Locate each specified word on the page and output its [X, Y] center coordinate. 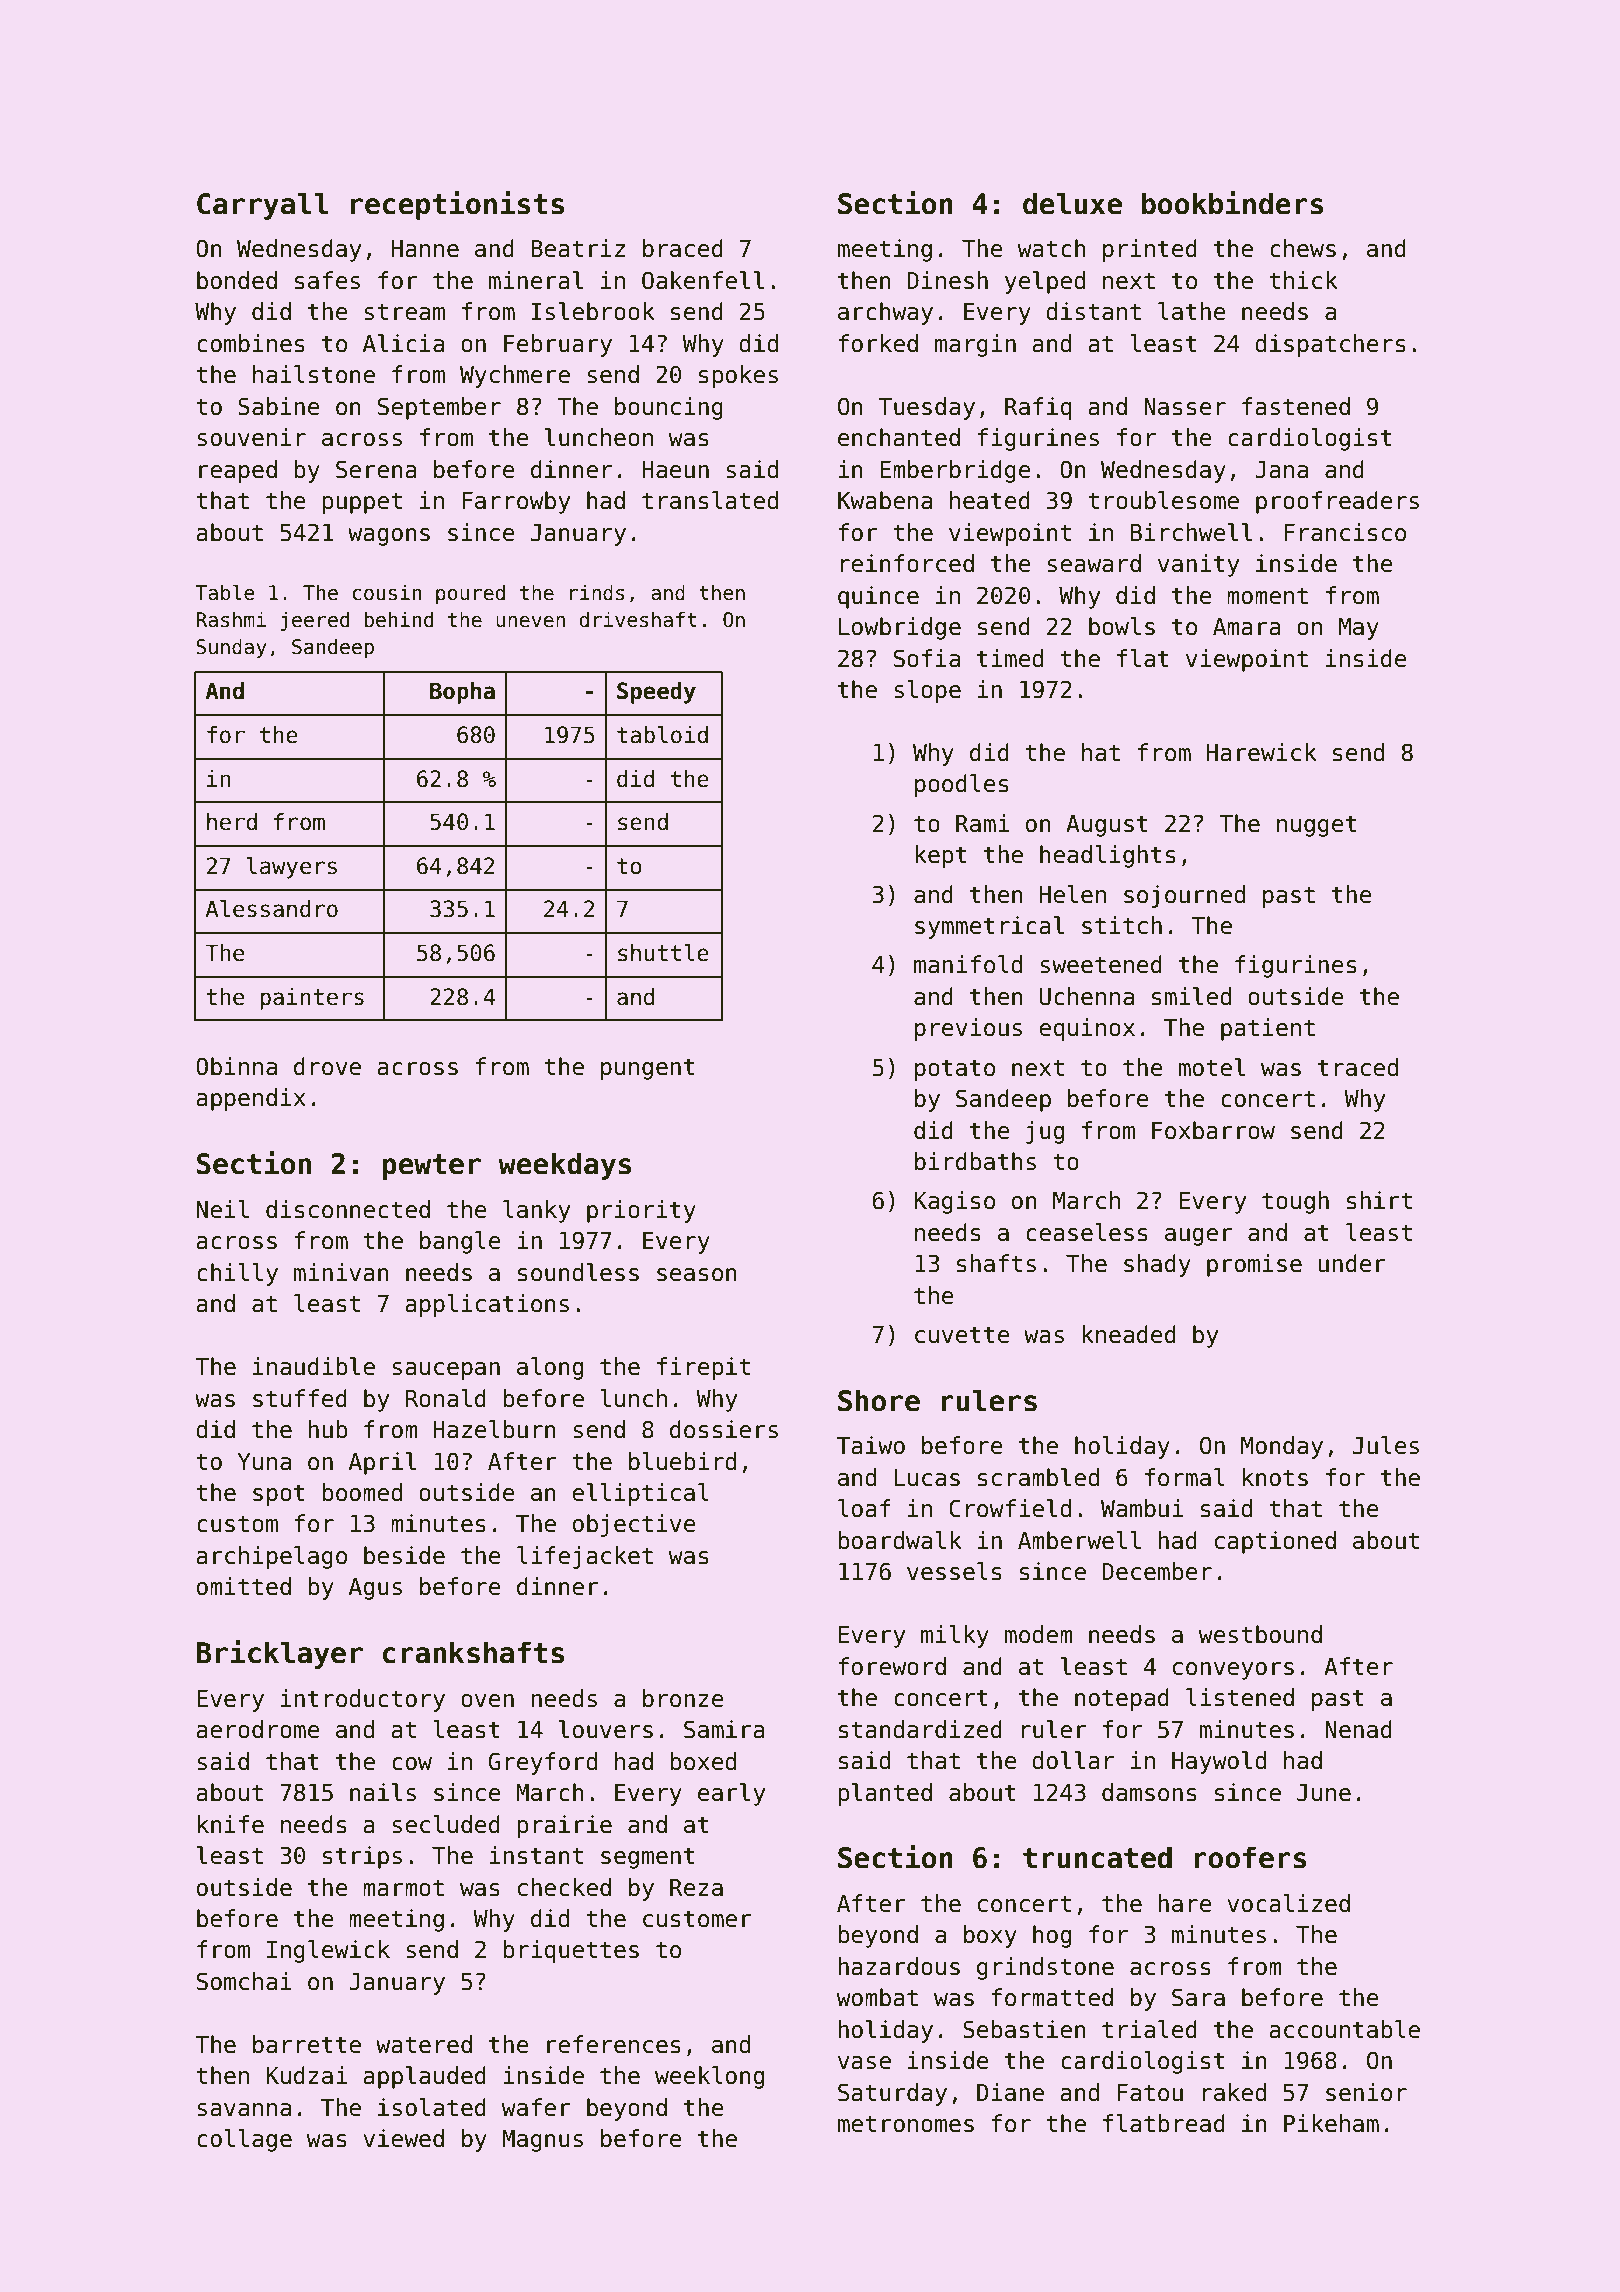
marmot [403, 1888]
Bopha [462, 693]
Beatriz [578, 248]
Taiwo [871, 1445]
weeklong [709, 2077]
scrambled [1038, 1477]
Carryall [263, 206]
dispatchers [1330, 345]
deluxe [1072, 203]
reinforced [907, 563]
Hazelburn [494, 1429]
